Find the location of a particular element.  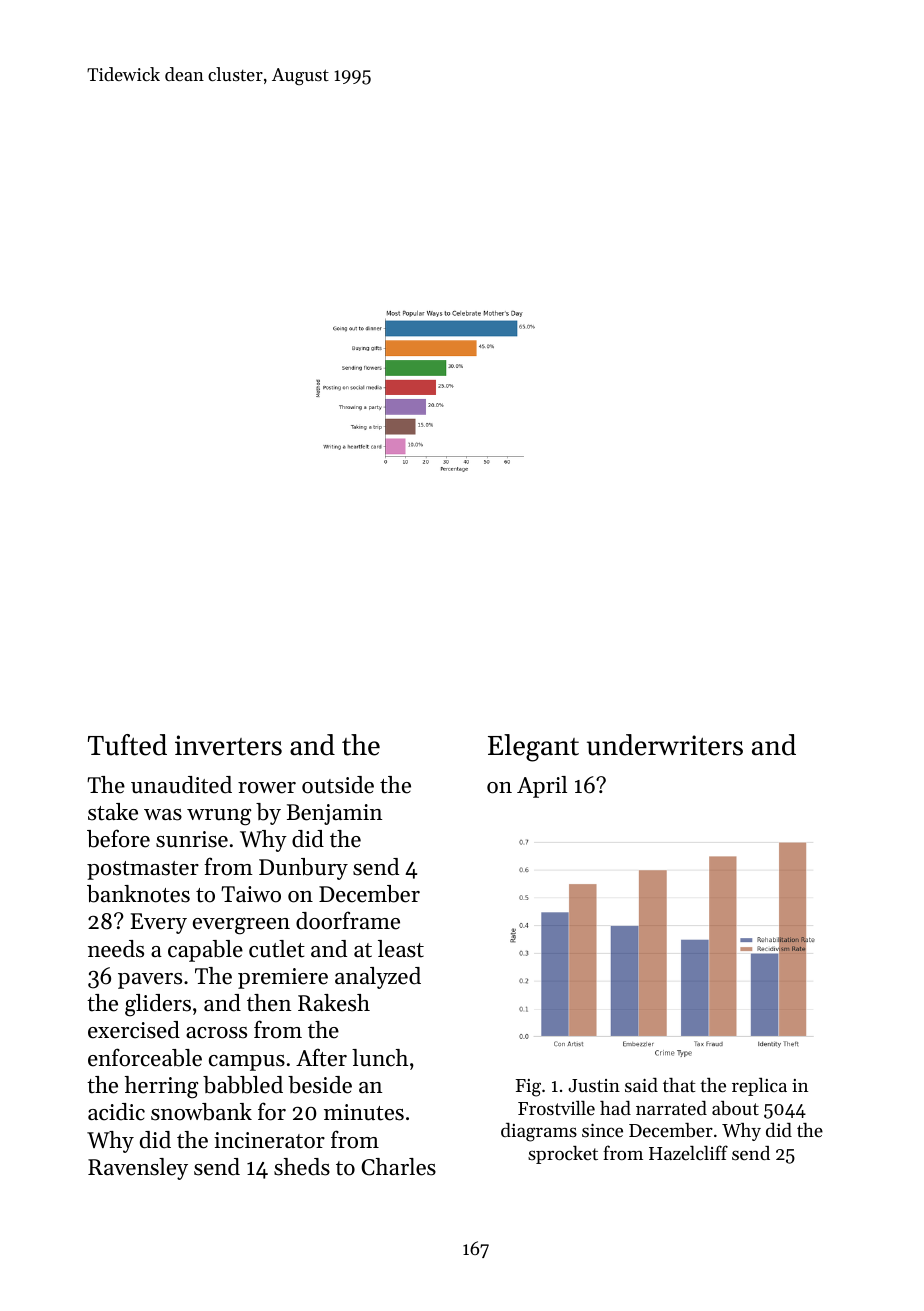

Tufted is located at coordinates (127, 745).
